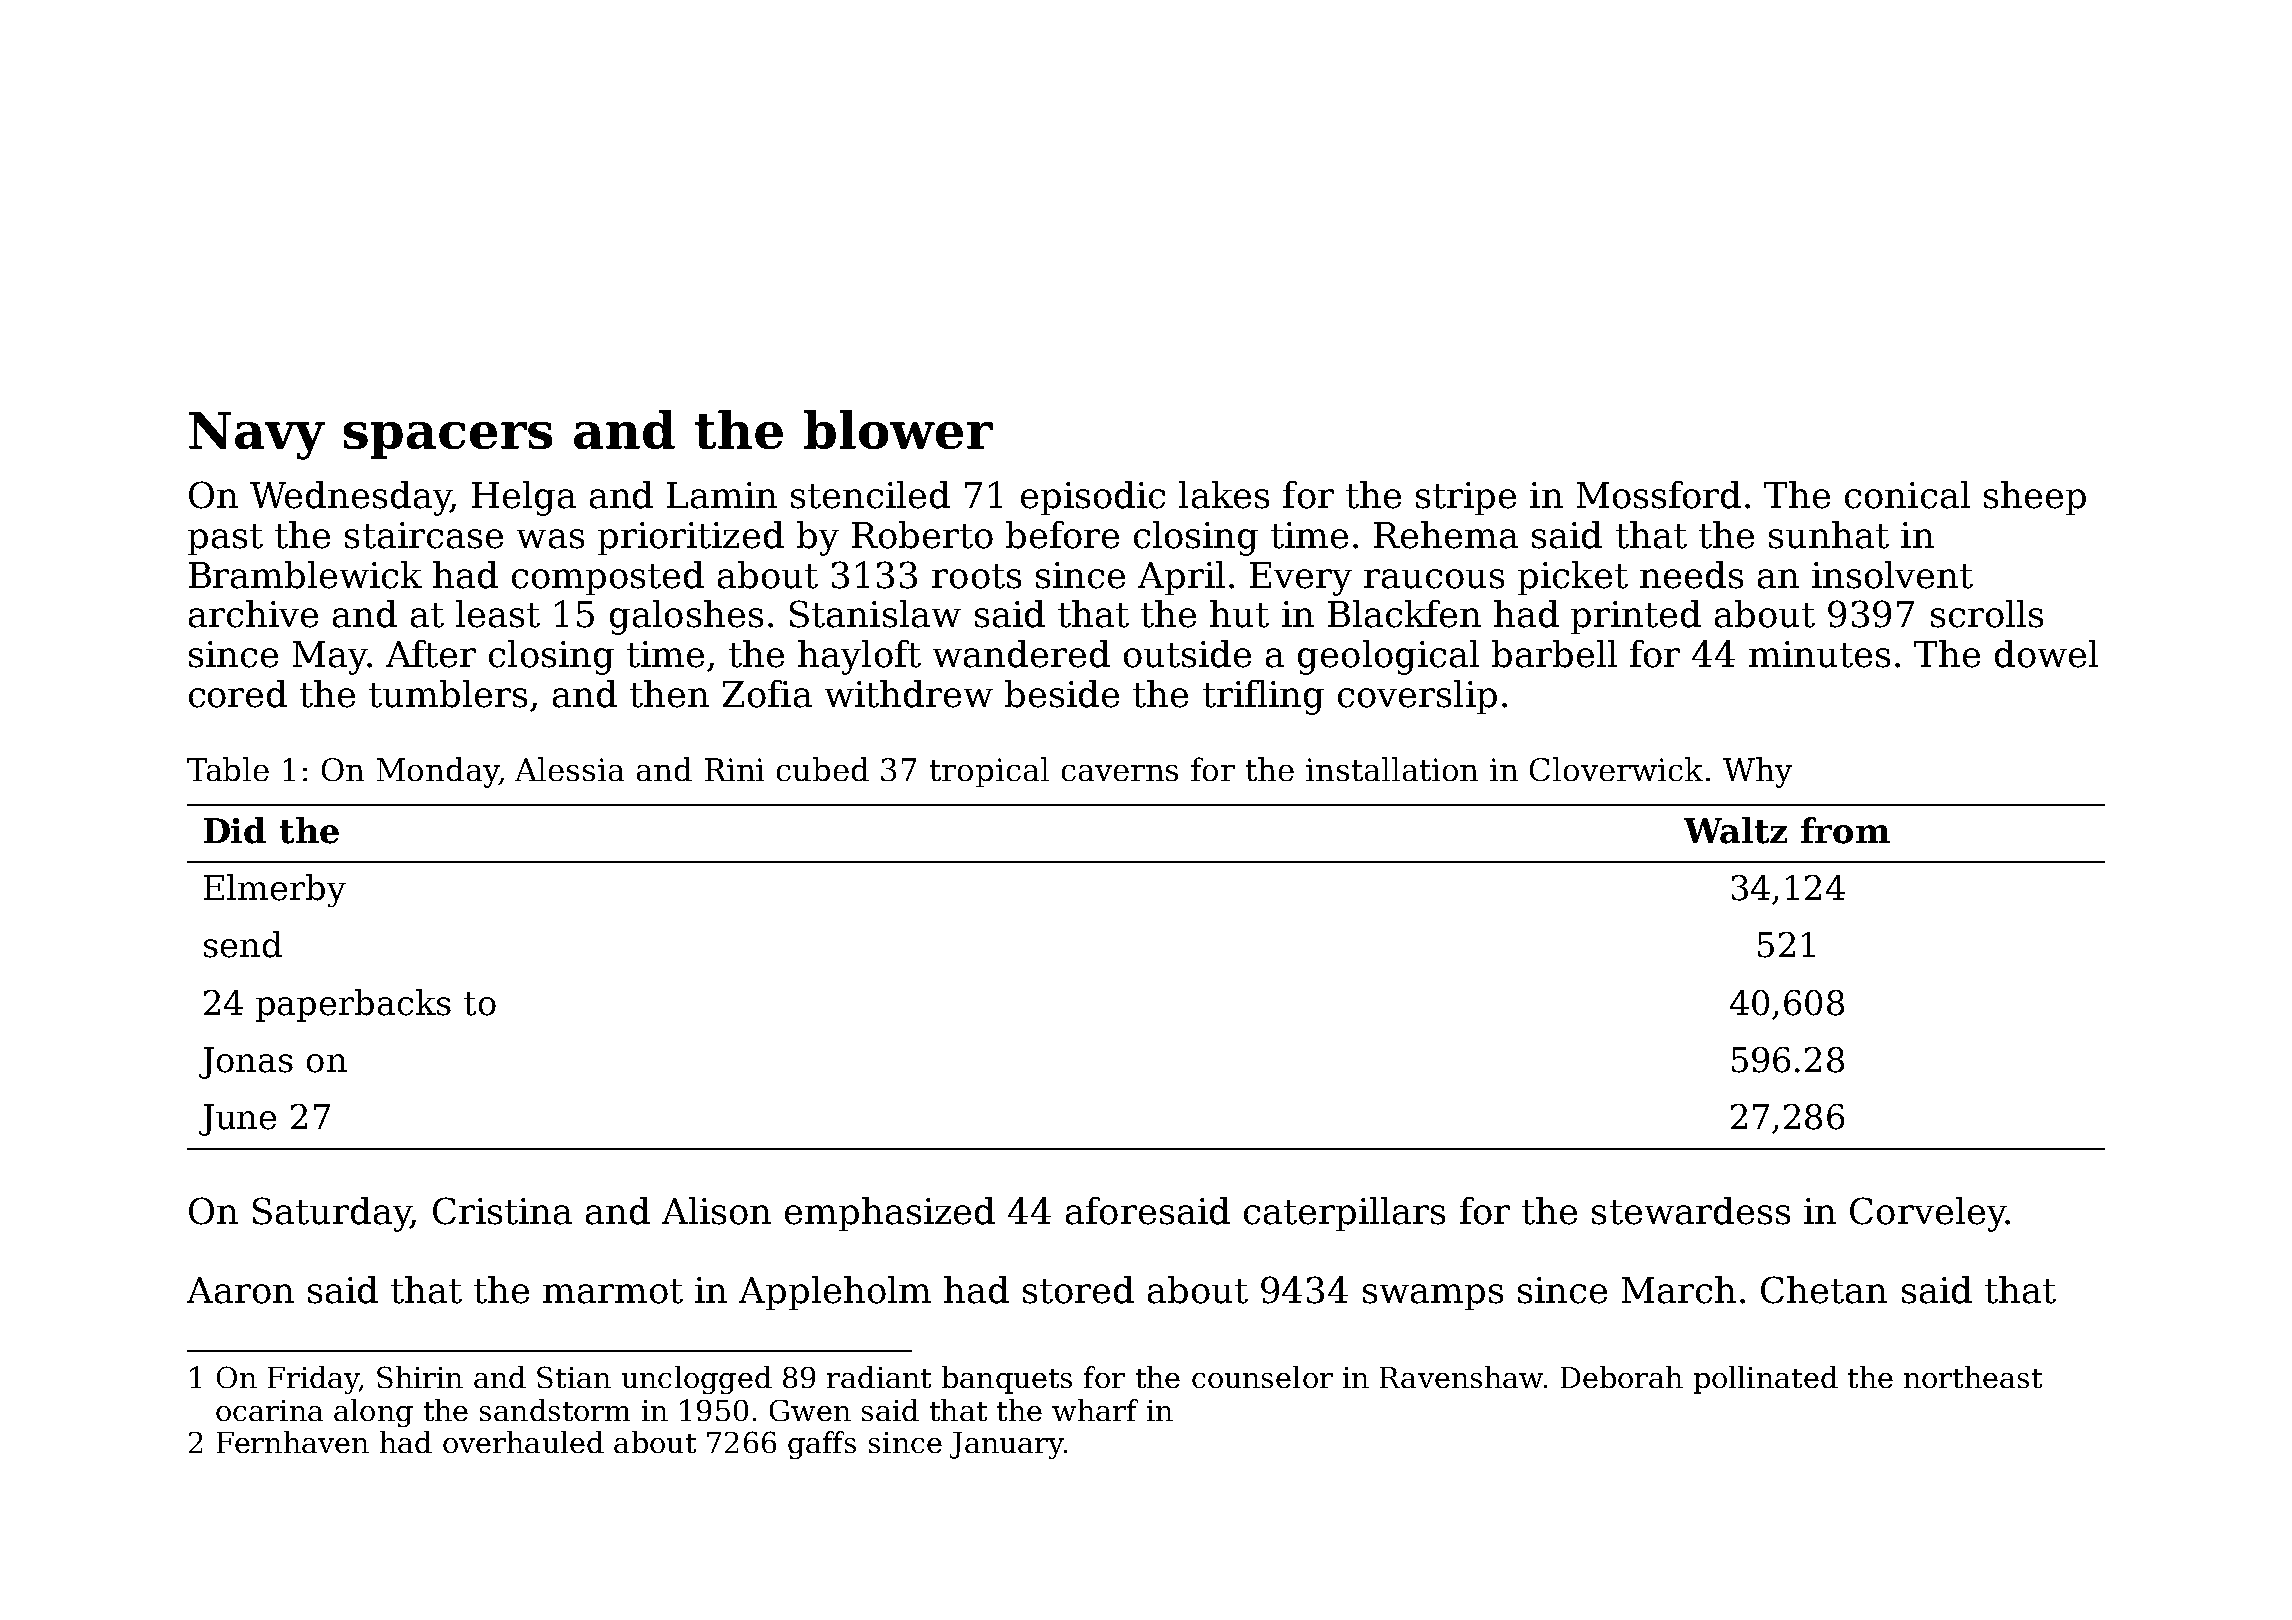 This page has height=1620, width=2292. Describe the element at coordinates (523, 1442) in the page. I see `overhauled` at that location.
